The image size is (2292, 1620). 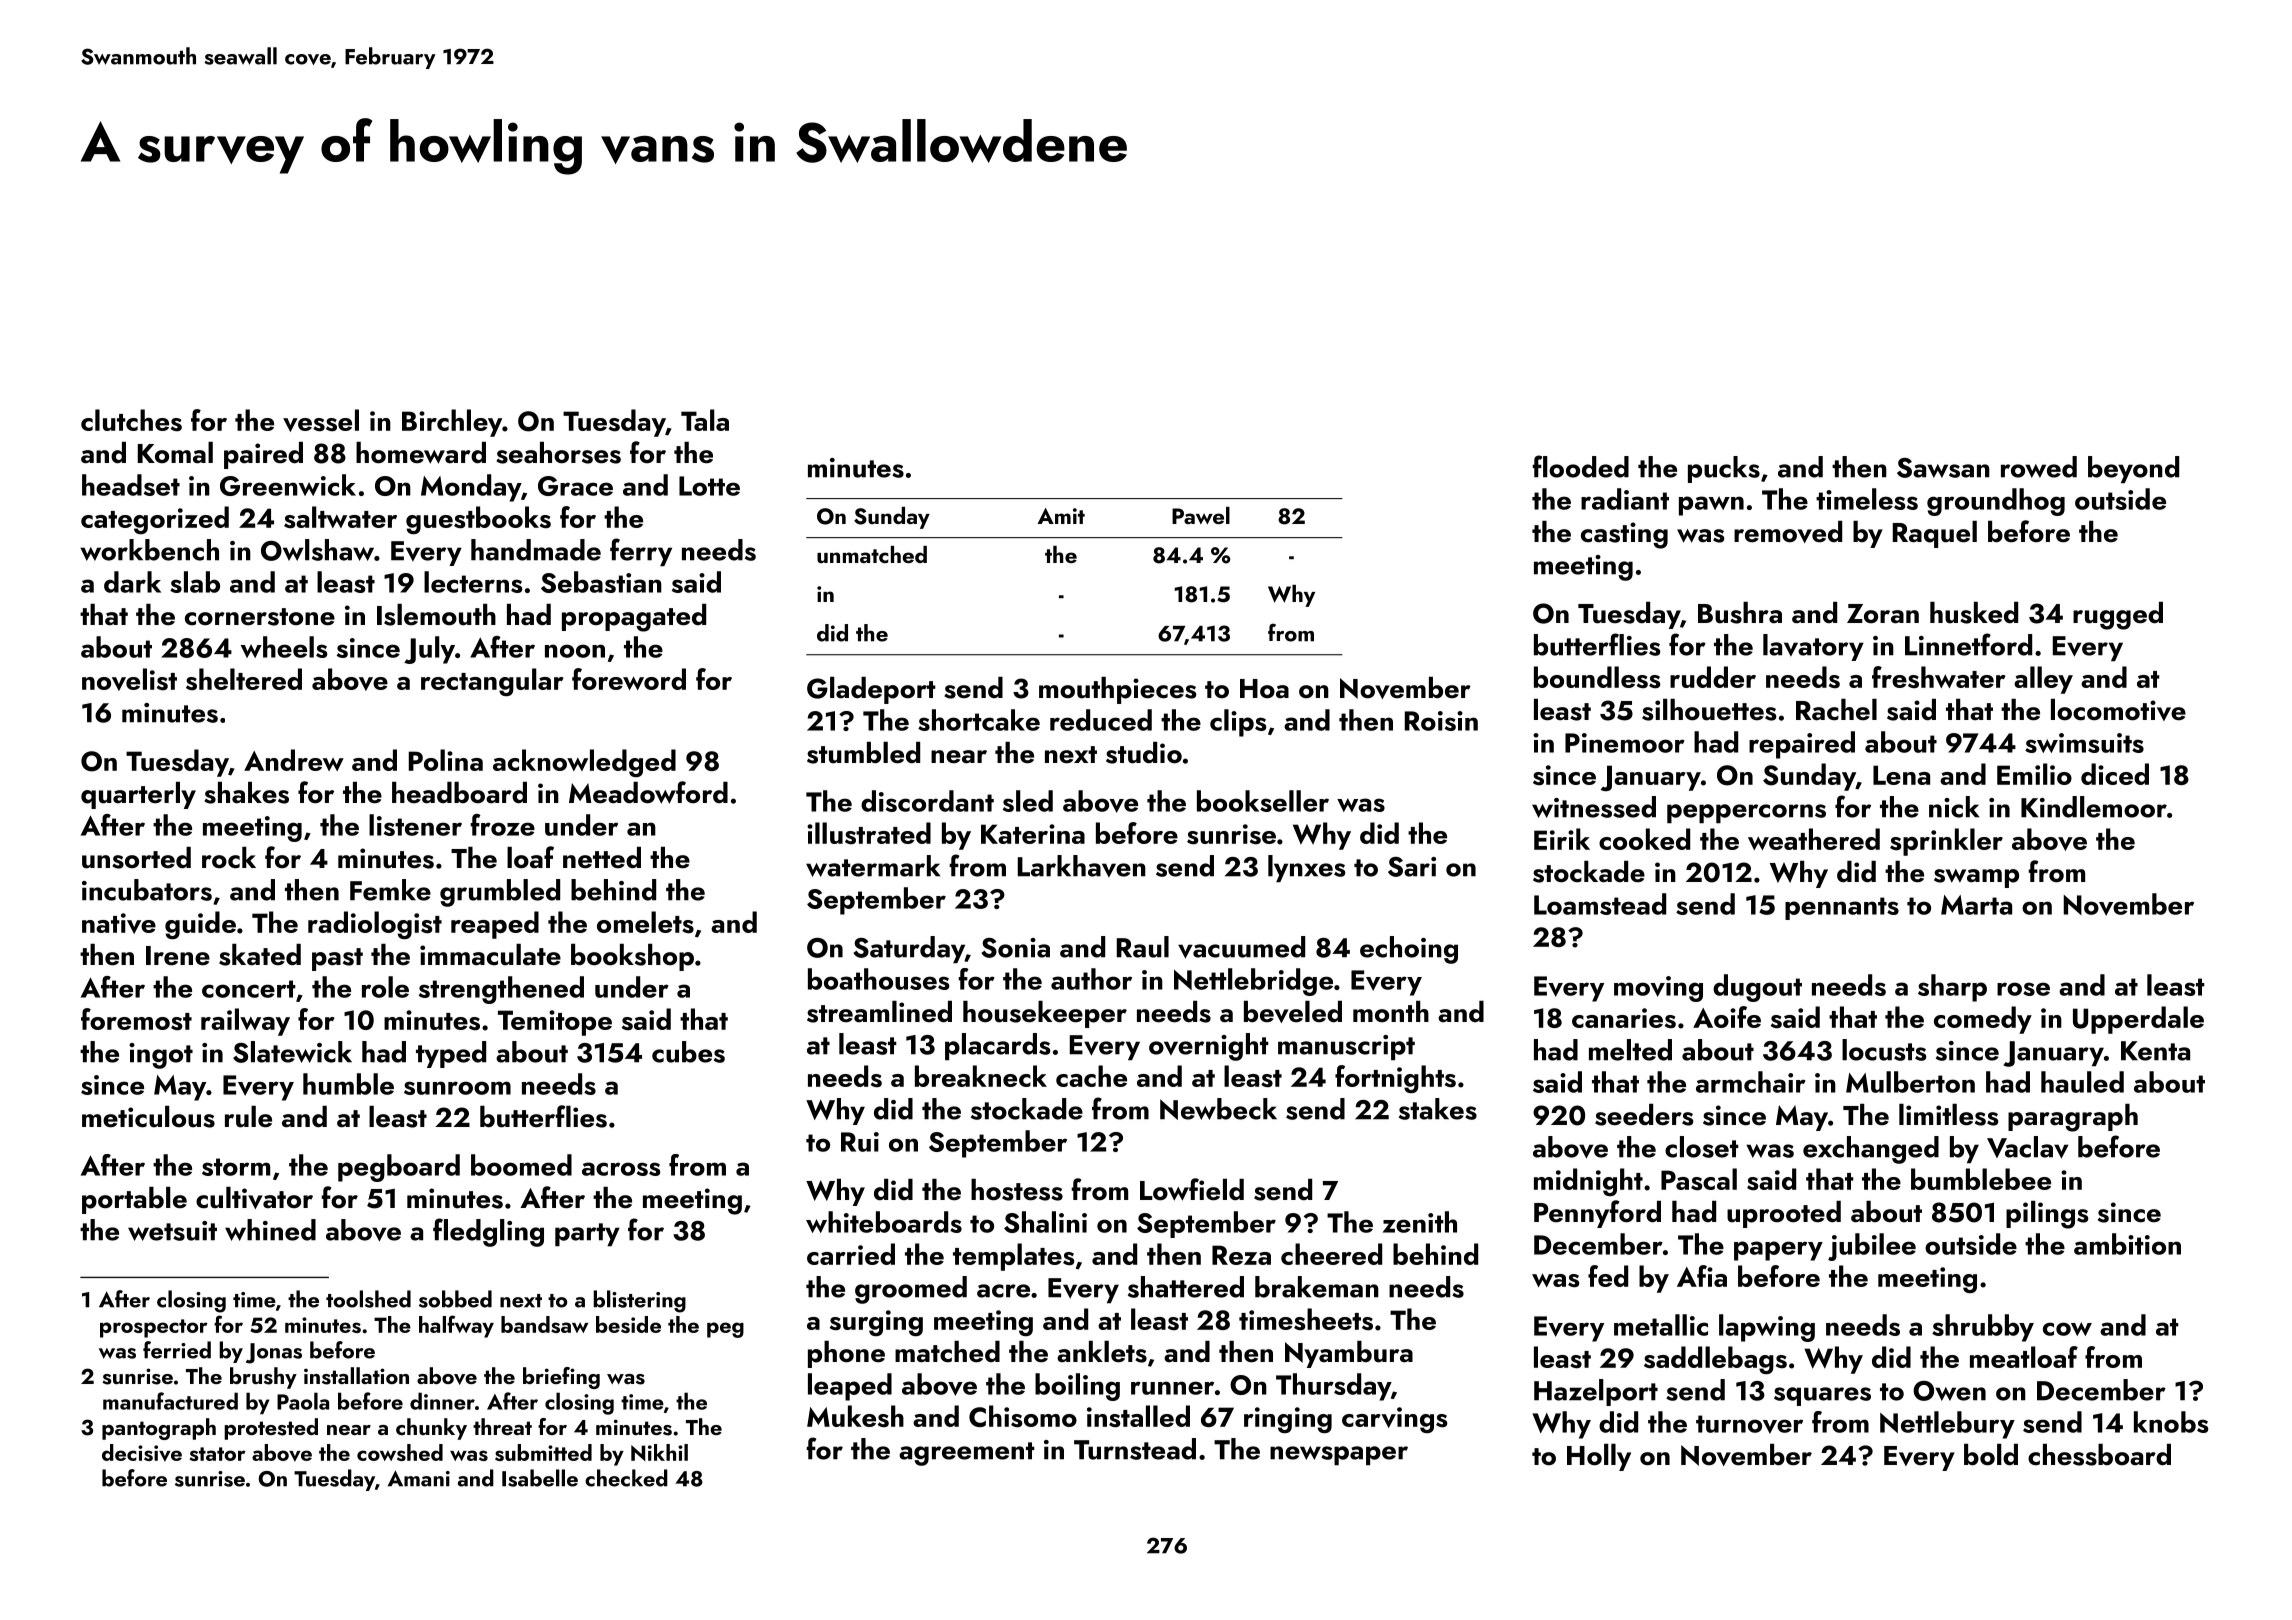 What do you see at coordinates (1788, 532) in the screenshot?
I see `removed` at bounding box center [1788, 532].
